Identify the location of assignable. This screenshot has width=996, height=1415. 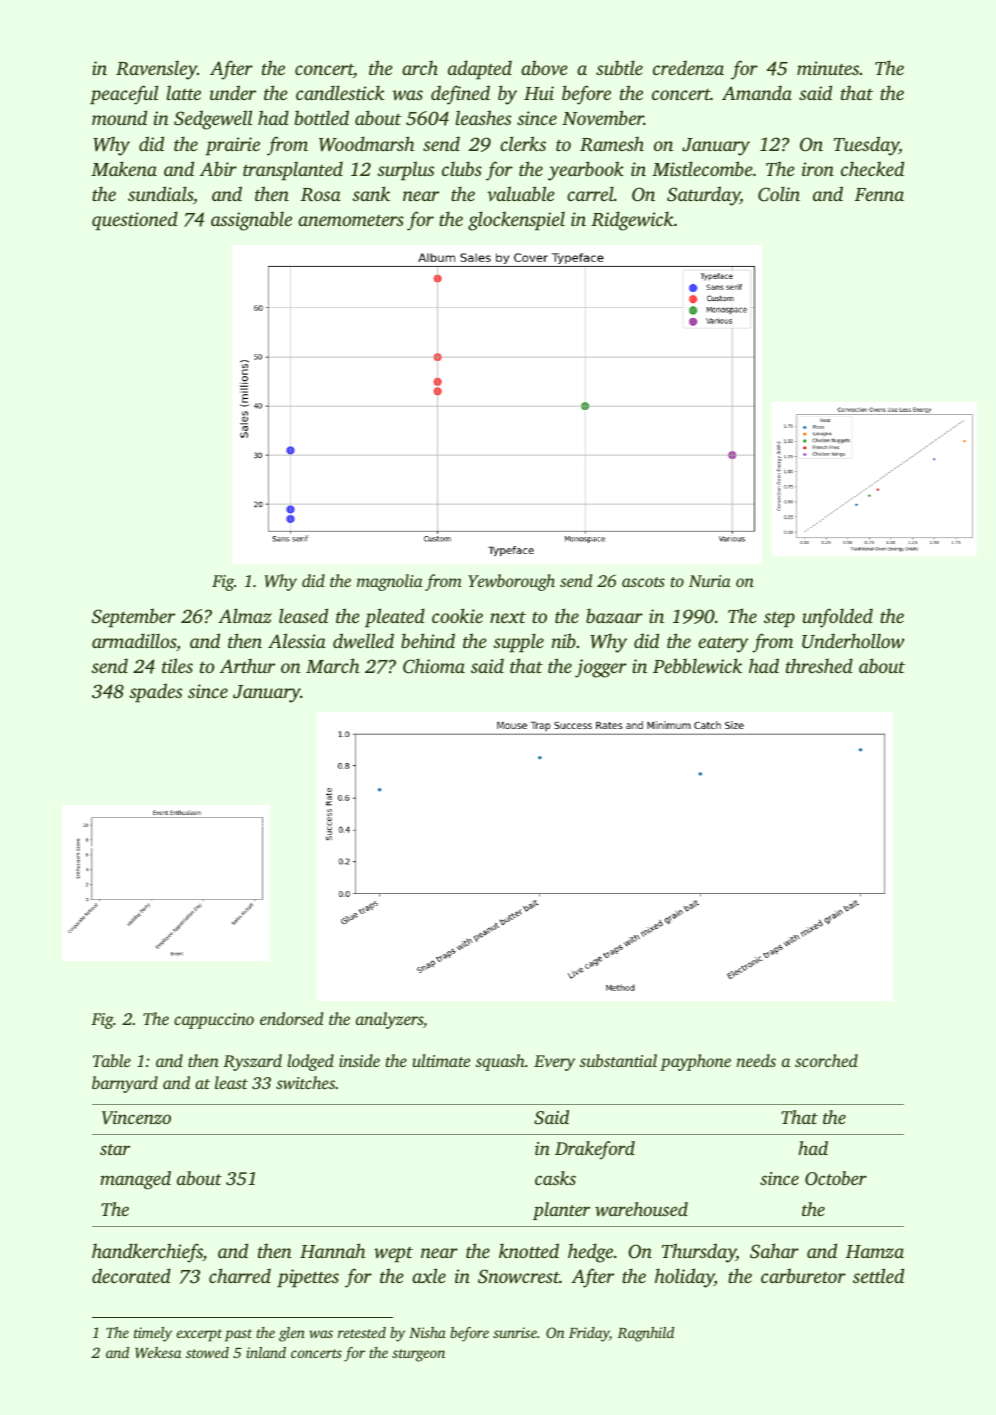
(251, 221).
